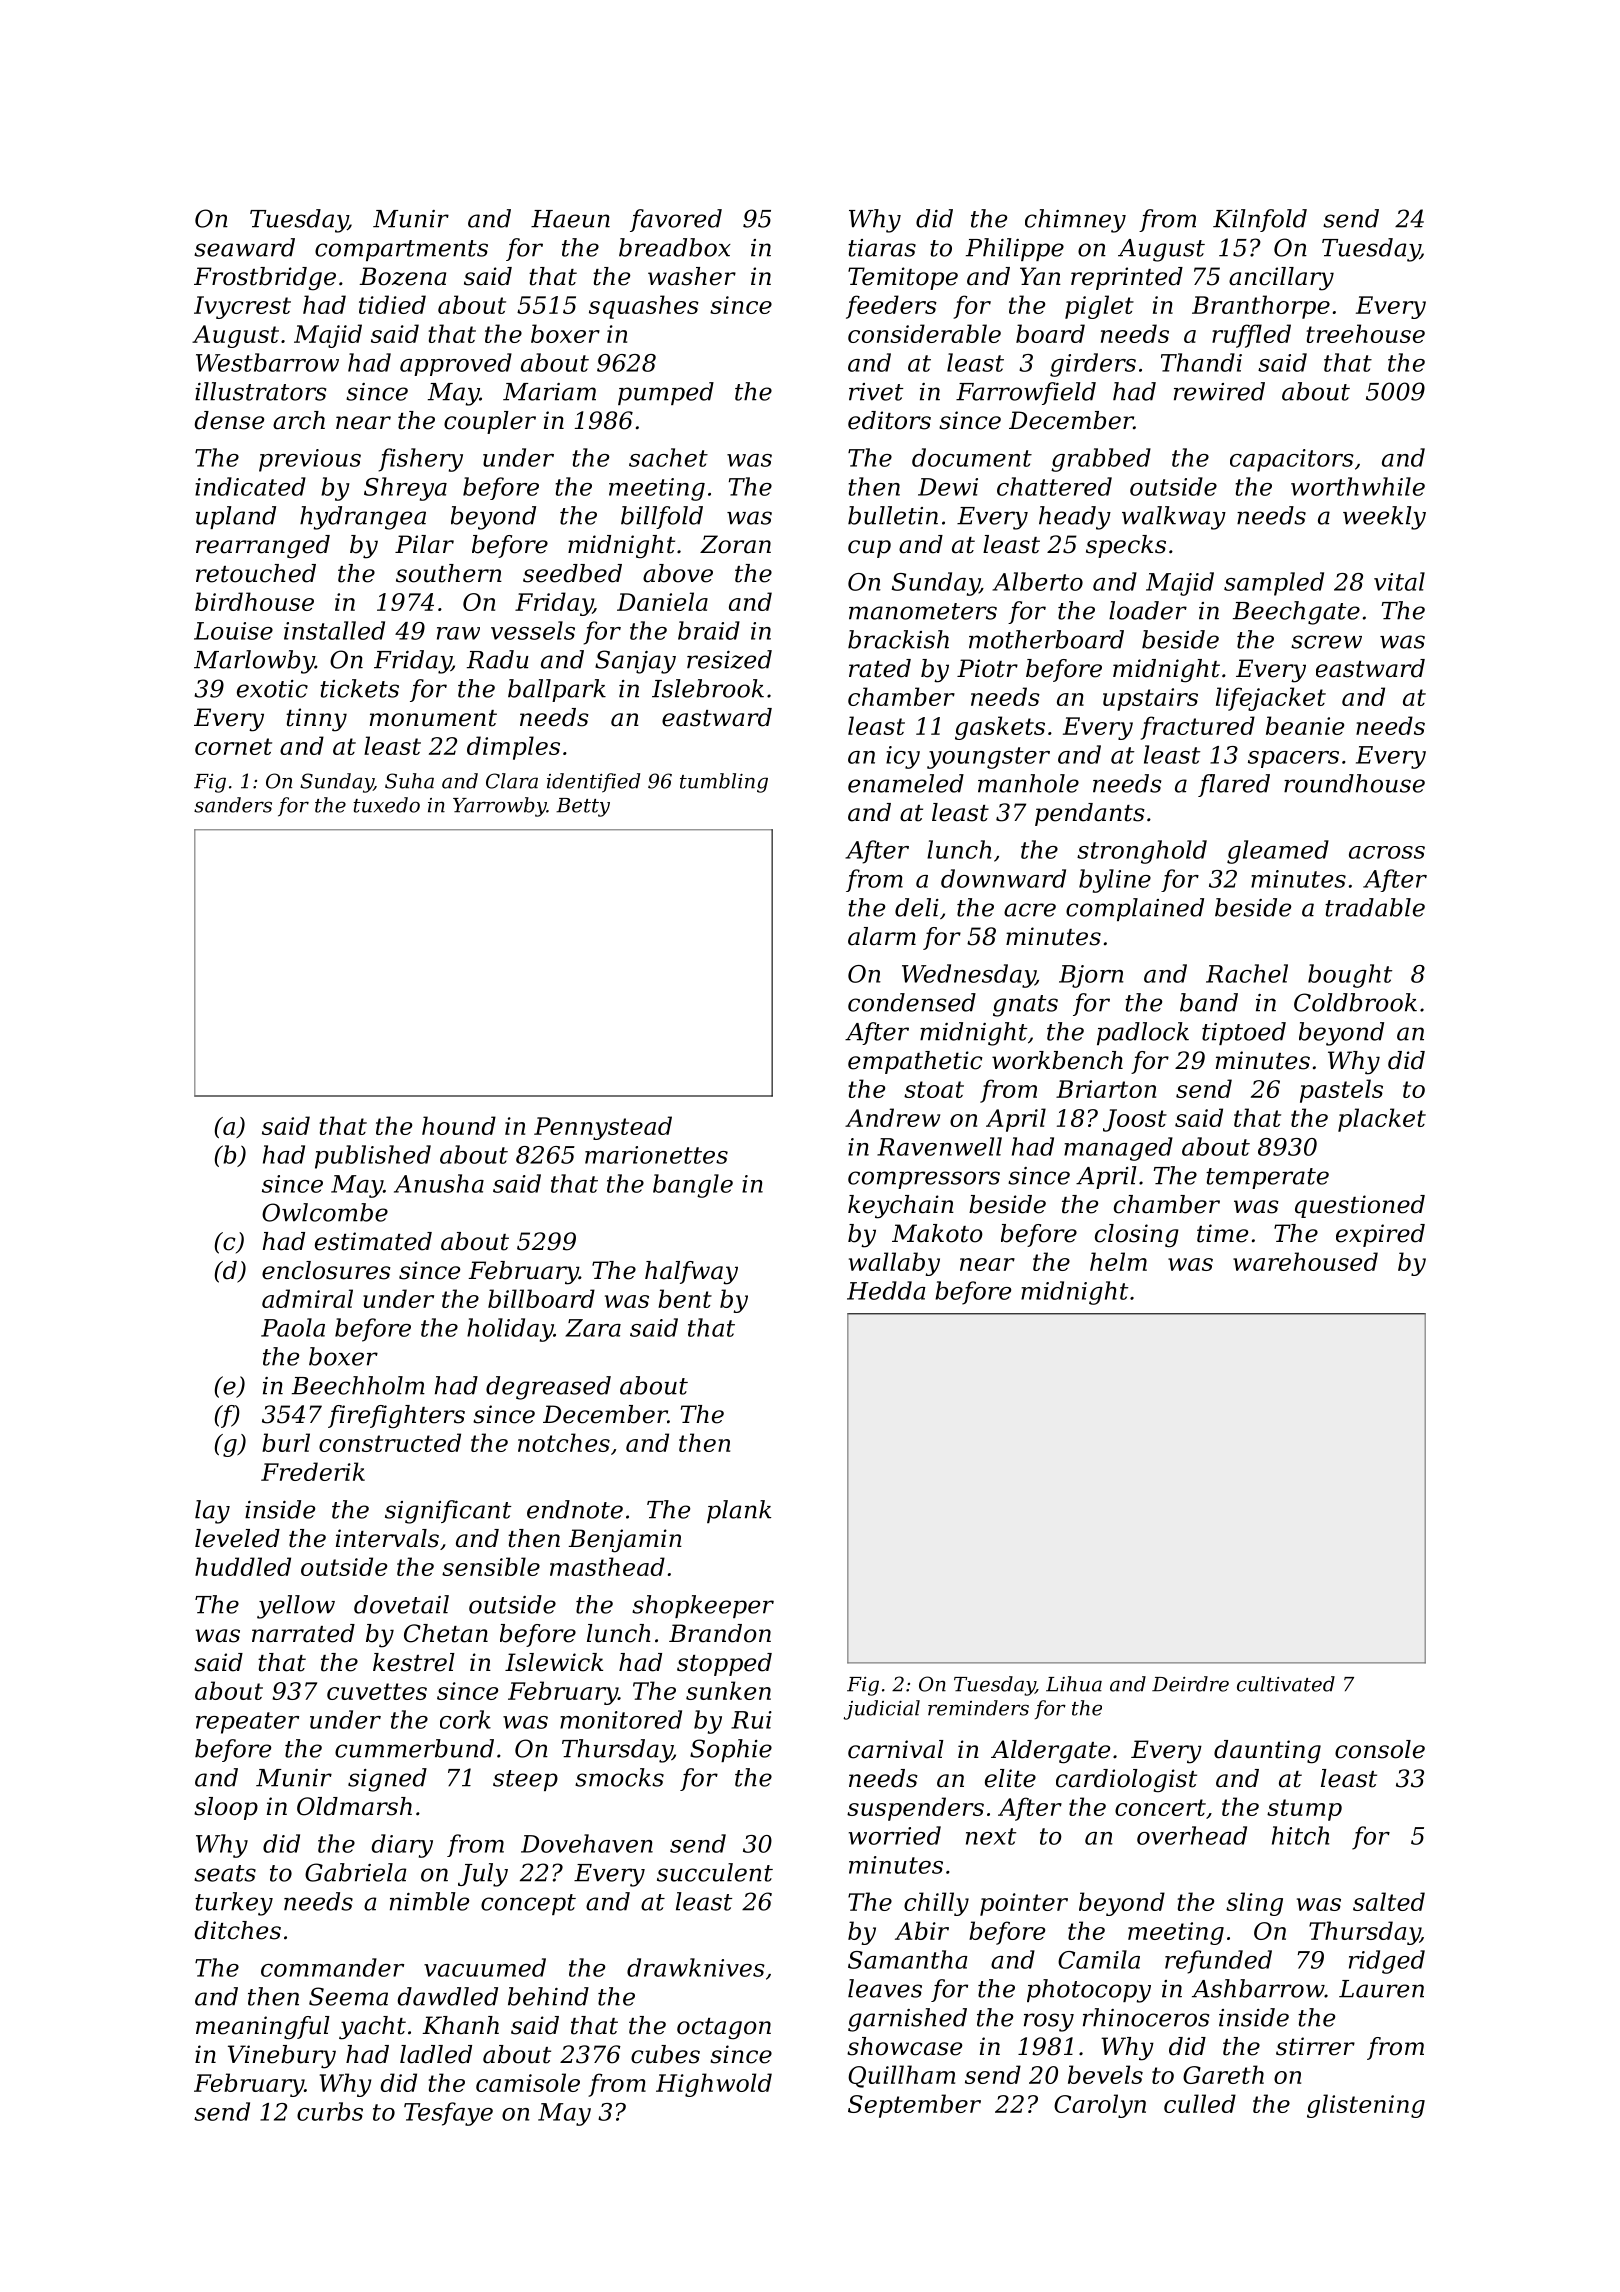 This page has width=1620, height=2292. What do you see at coordinates (1174, 518) in the page?
I see `walkway` at bounding box center [1174, 518].
